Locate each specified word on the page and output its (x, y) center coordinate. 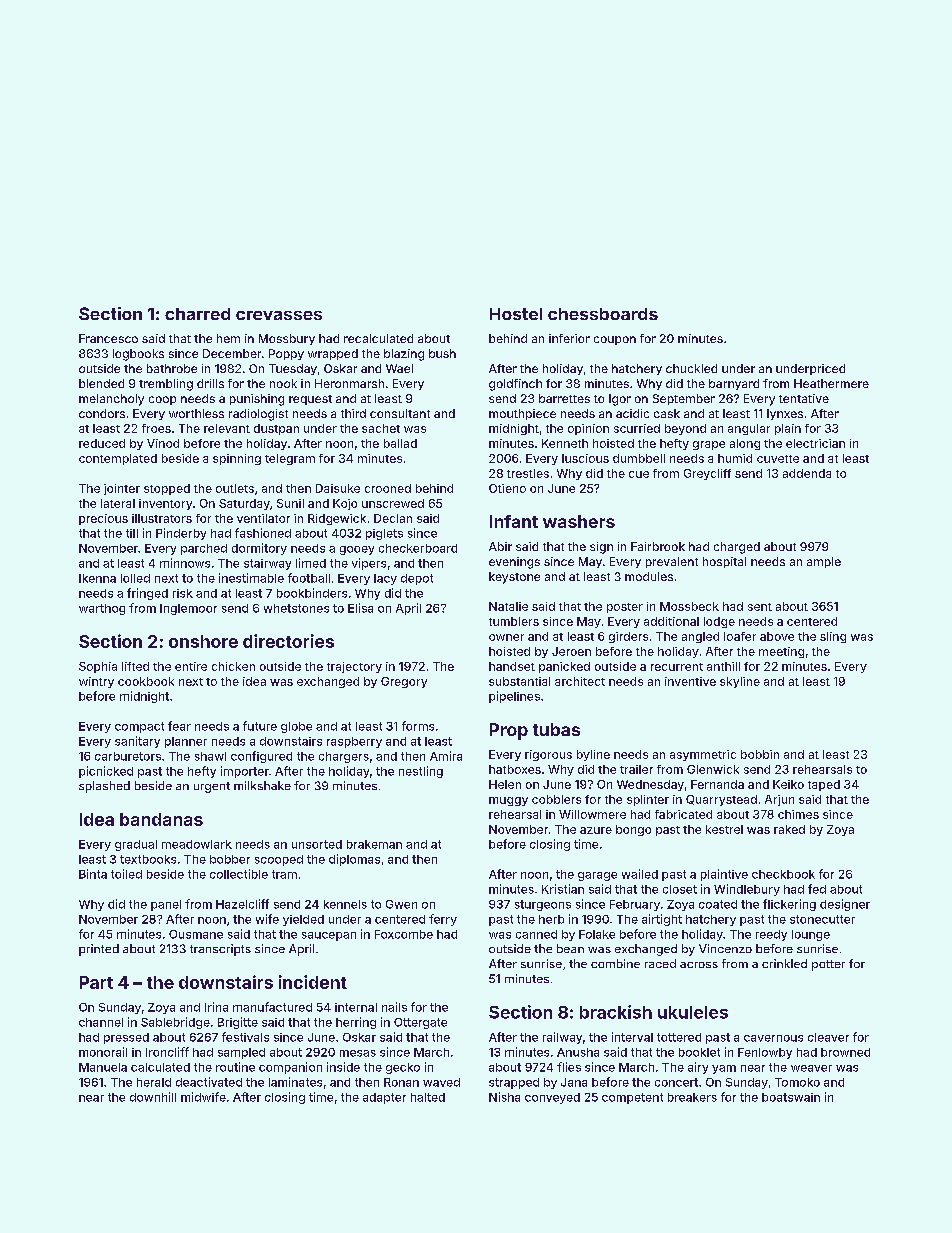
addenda (807, 473)
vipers (369, 564)
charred (197, 314)
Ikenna (97, 578)
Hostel (516, 314)
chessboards (603, 314)
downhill (153, 1097)
